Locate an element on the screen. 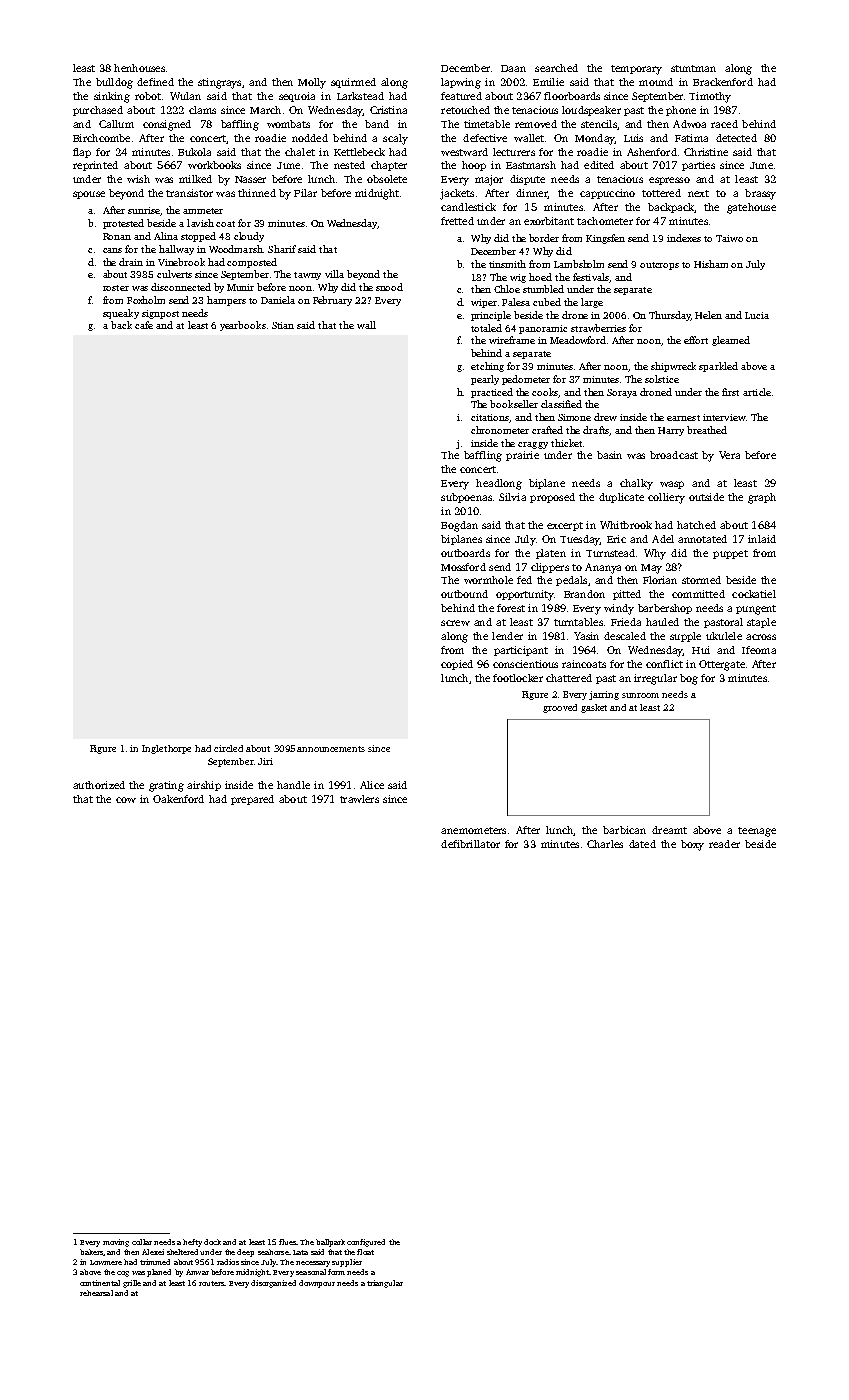  rehearsal is located at coordinates (96, 1293).
